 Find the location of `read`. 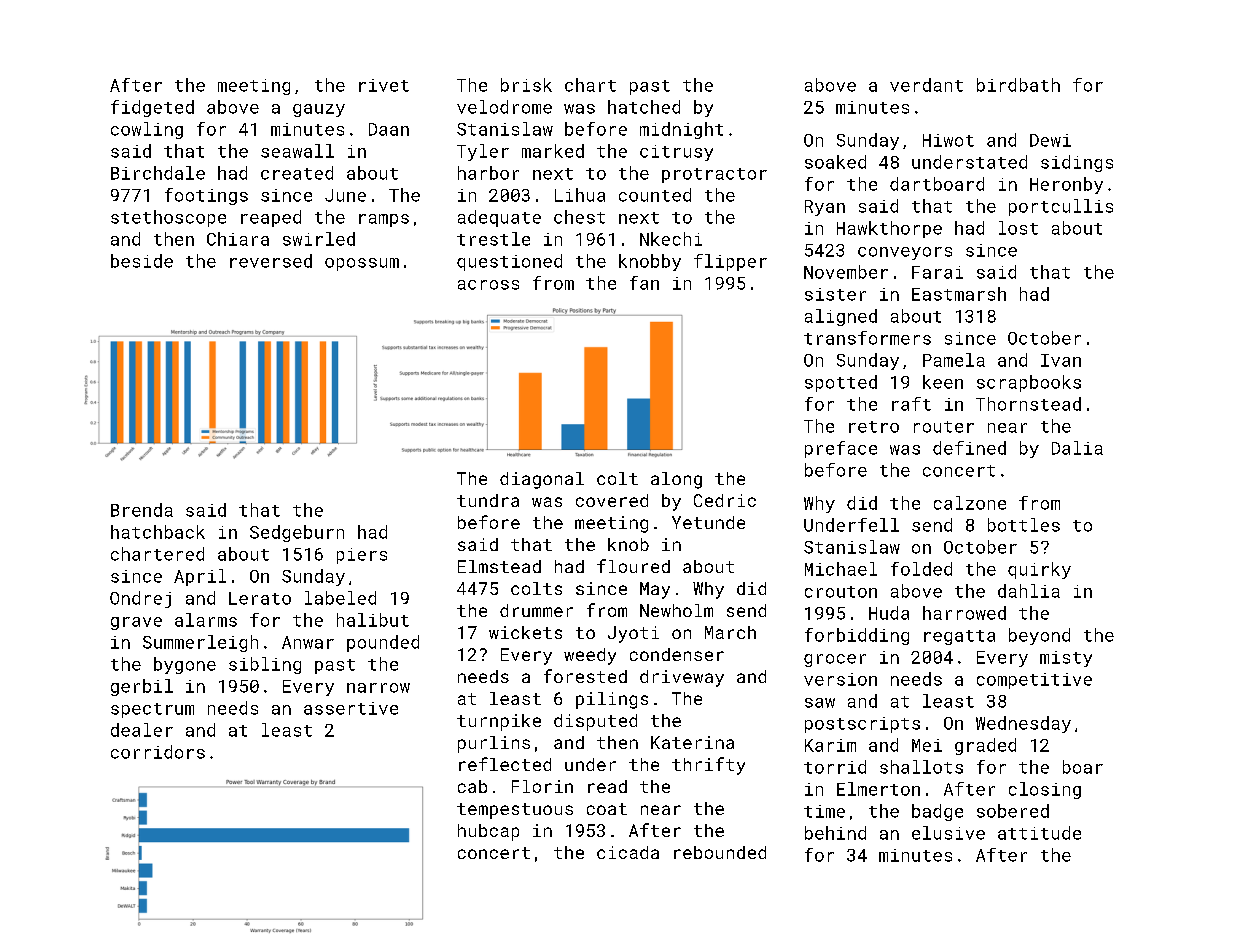

read is located at coordinates (607, 786).
